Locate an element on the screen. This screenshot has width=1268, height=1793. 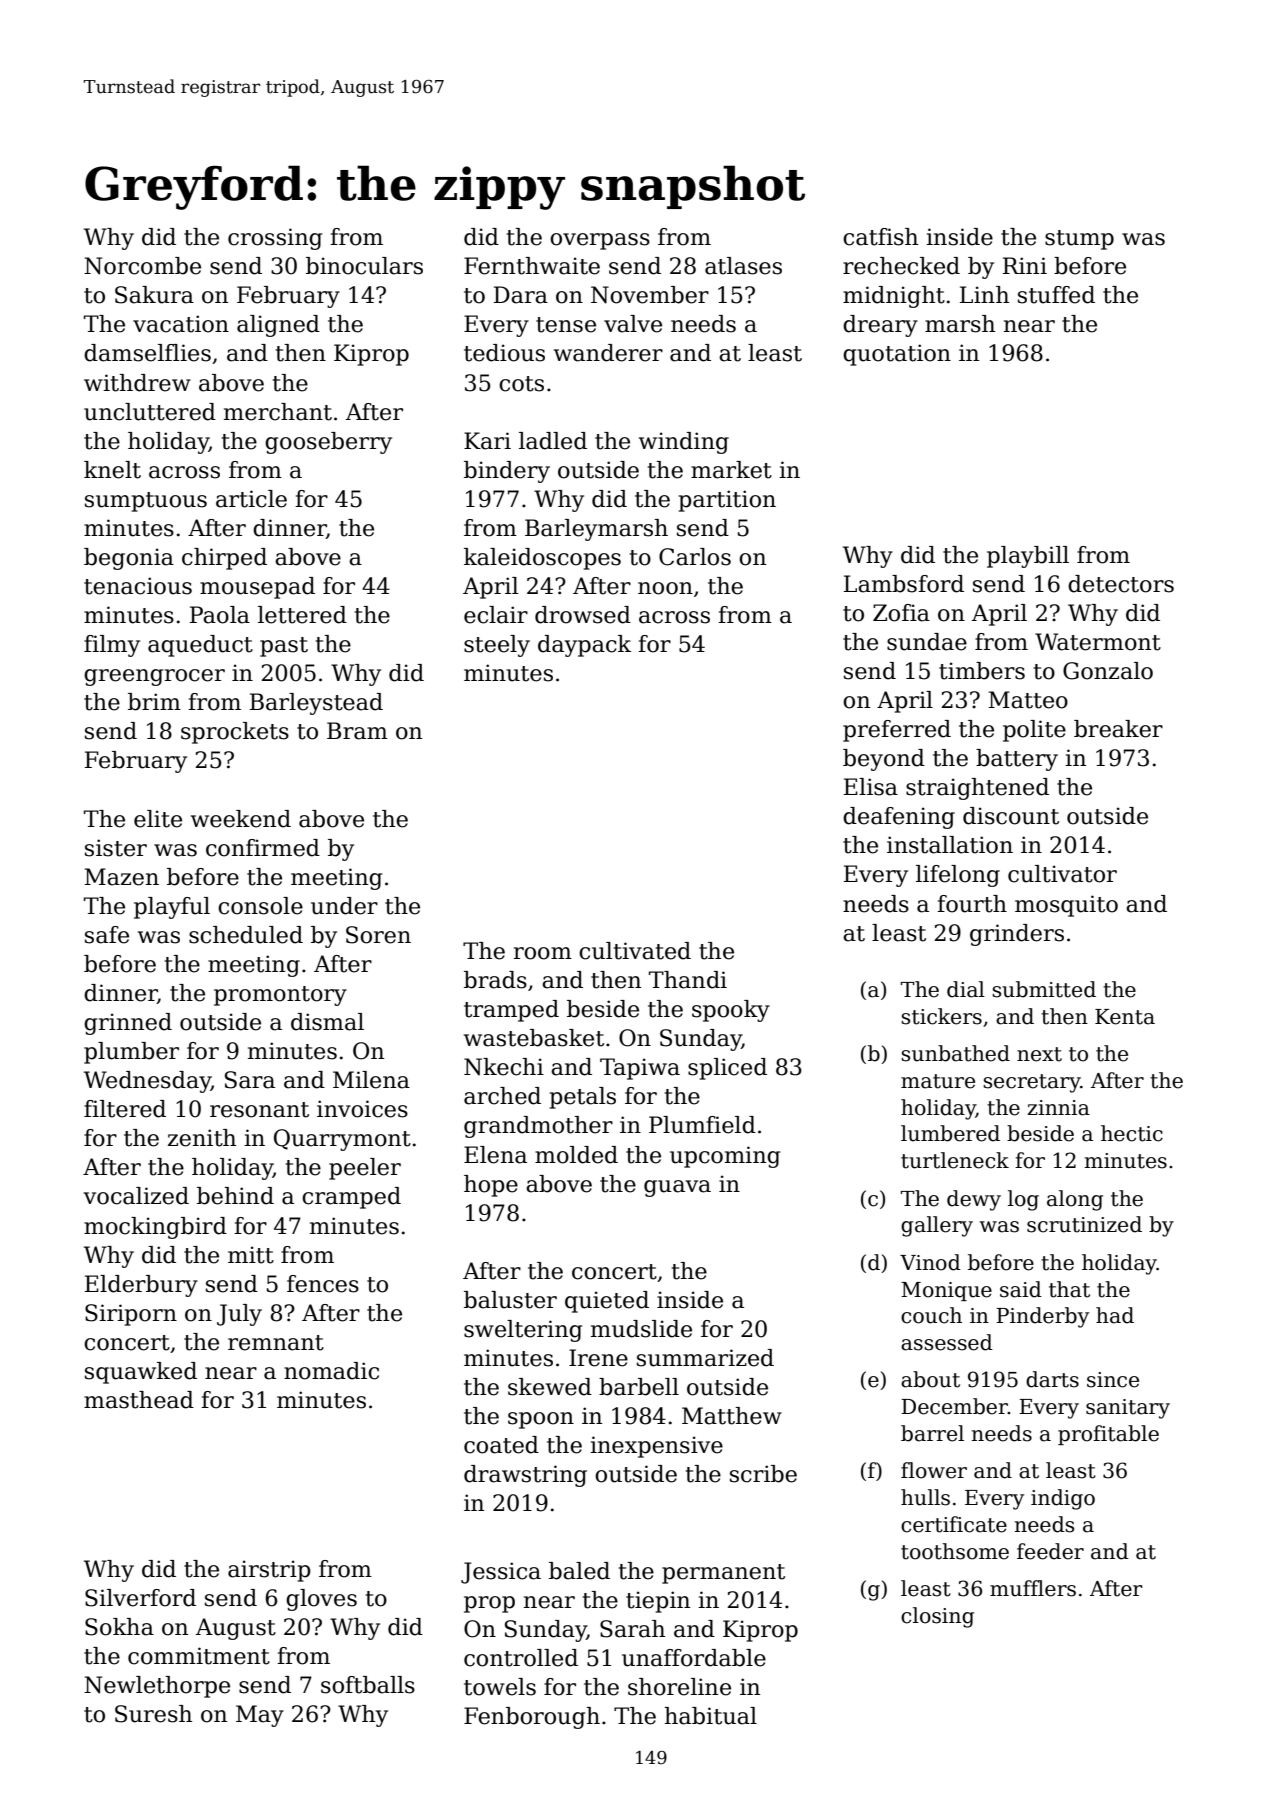
quieted is located at coordinates (607, 1302).
